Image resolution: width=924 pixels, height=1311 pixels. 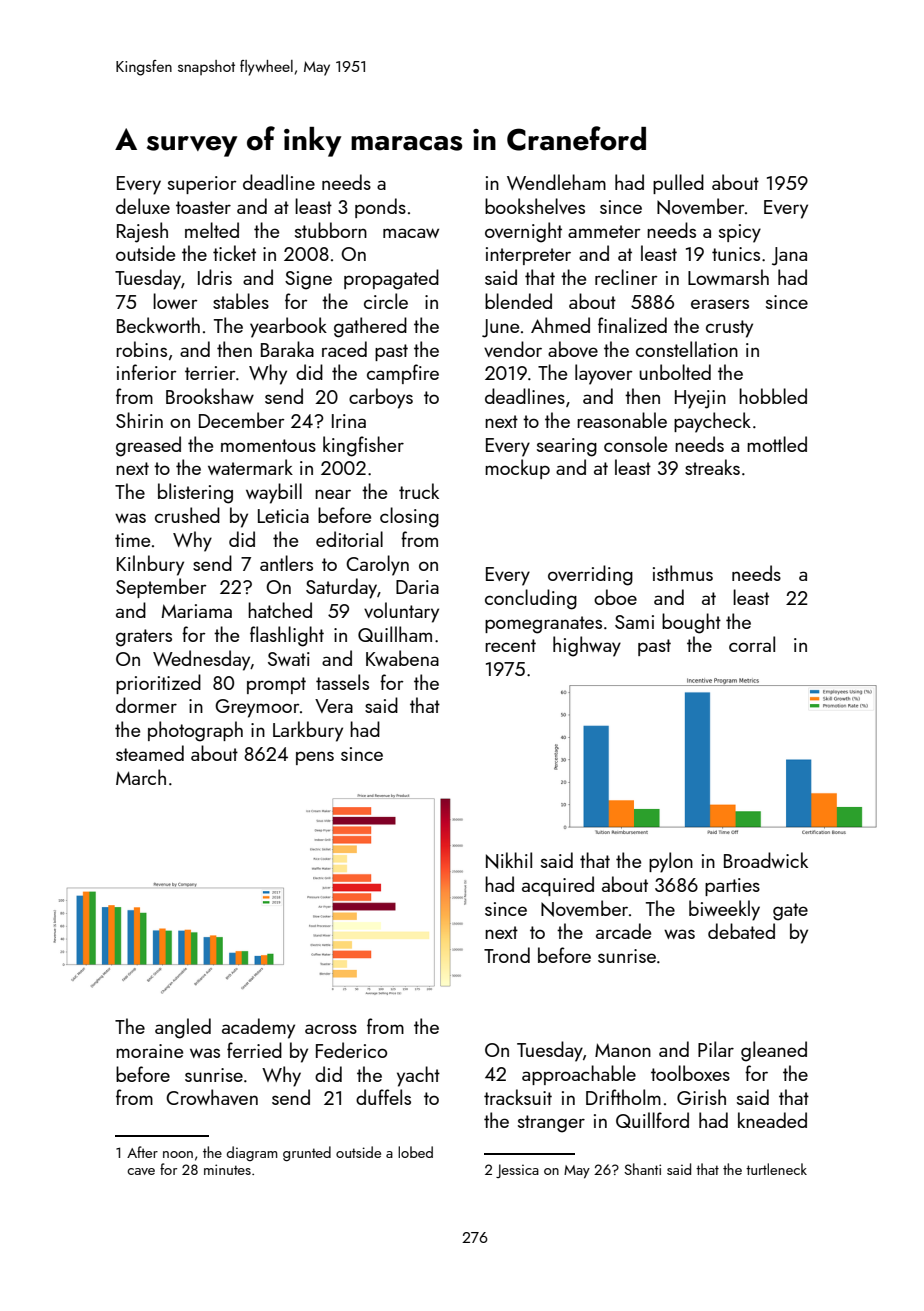 What do you see at coordinates (202, 185) in the image?
I see `superior` at bounding box center [202, 185].
